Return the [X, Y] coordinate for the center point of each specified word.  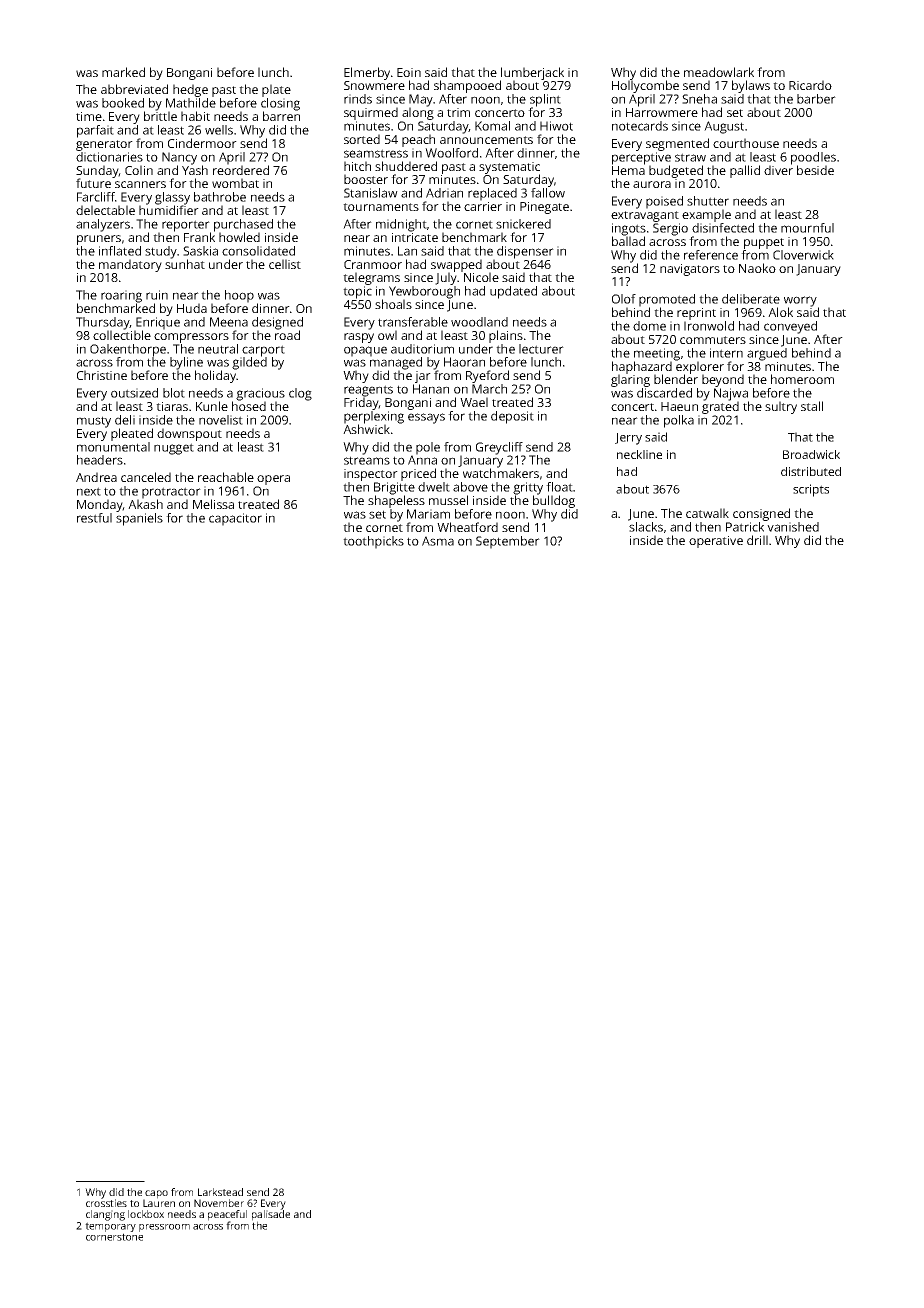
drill [757, 540]
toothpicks [373, 542]
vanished [793, 527]
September [508, 542]
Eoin [409, 72]
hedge [190, 90]
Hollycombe [645, 87]
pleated [132, 434]
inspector [371, 475]
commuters [713, 340]
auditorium [422, 349]
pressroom [164, 1228]
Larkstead [220, 1192]
